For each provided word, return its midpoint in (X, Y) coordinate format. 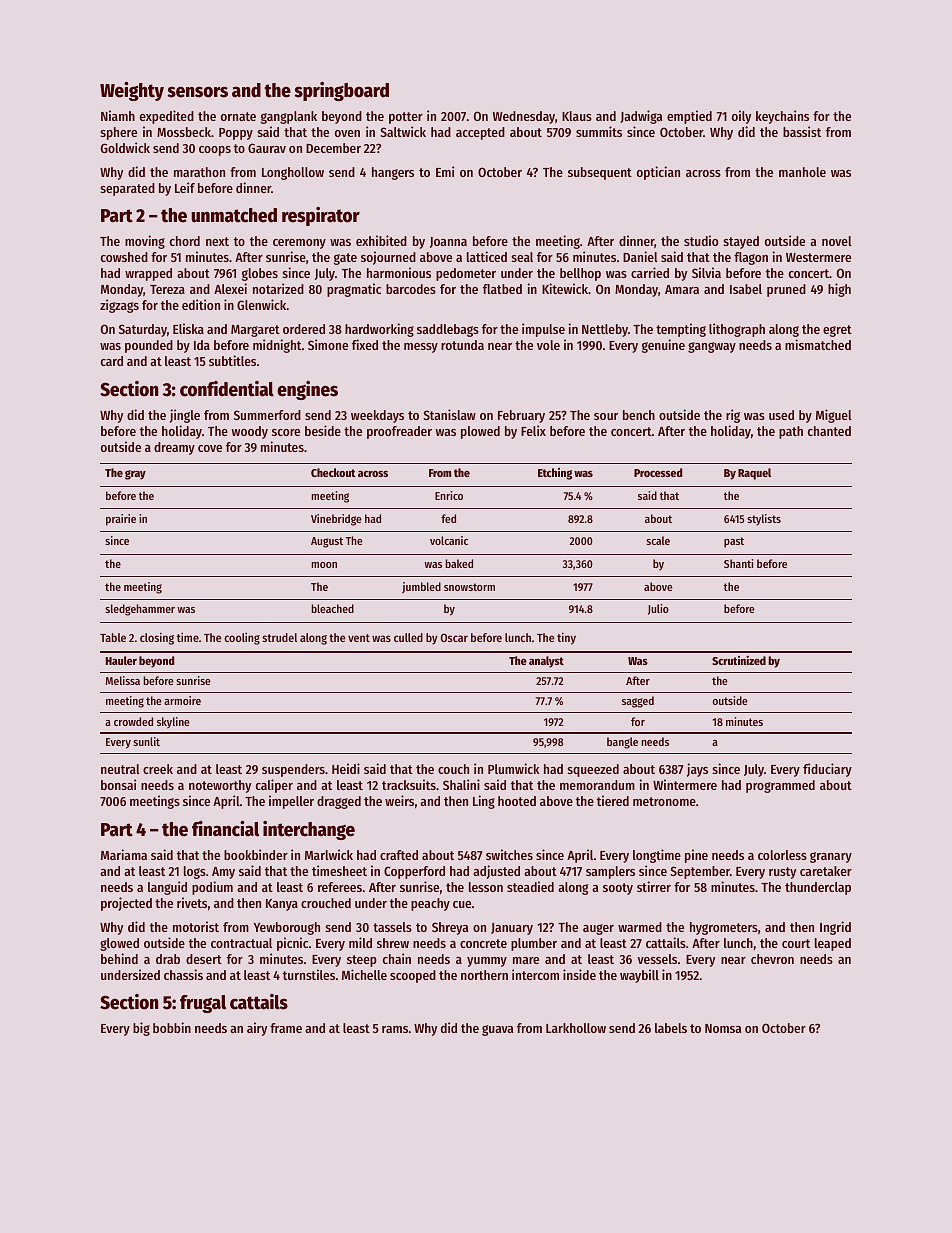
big (141, 1029)
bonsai (118, 784)
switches (509, 854)
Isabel (746, 289)
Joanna (448, 242)
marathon (199, 172)
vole (548, 345)
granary (831, 857)
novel (837, 241)
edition (201, 304)
